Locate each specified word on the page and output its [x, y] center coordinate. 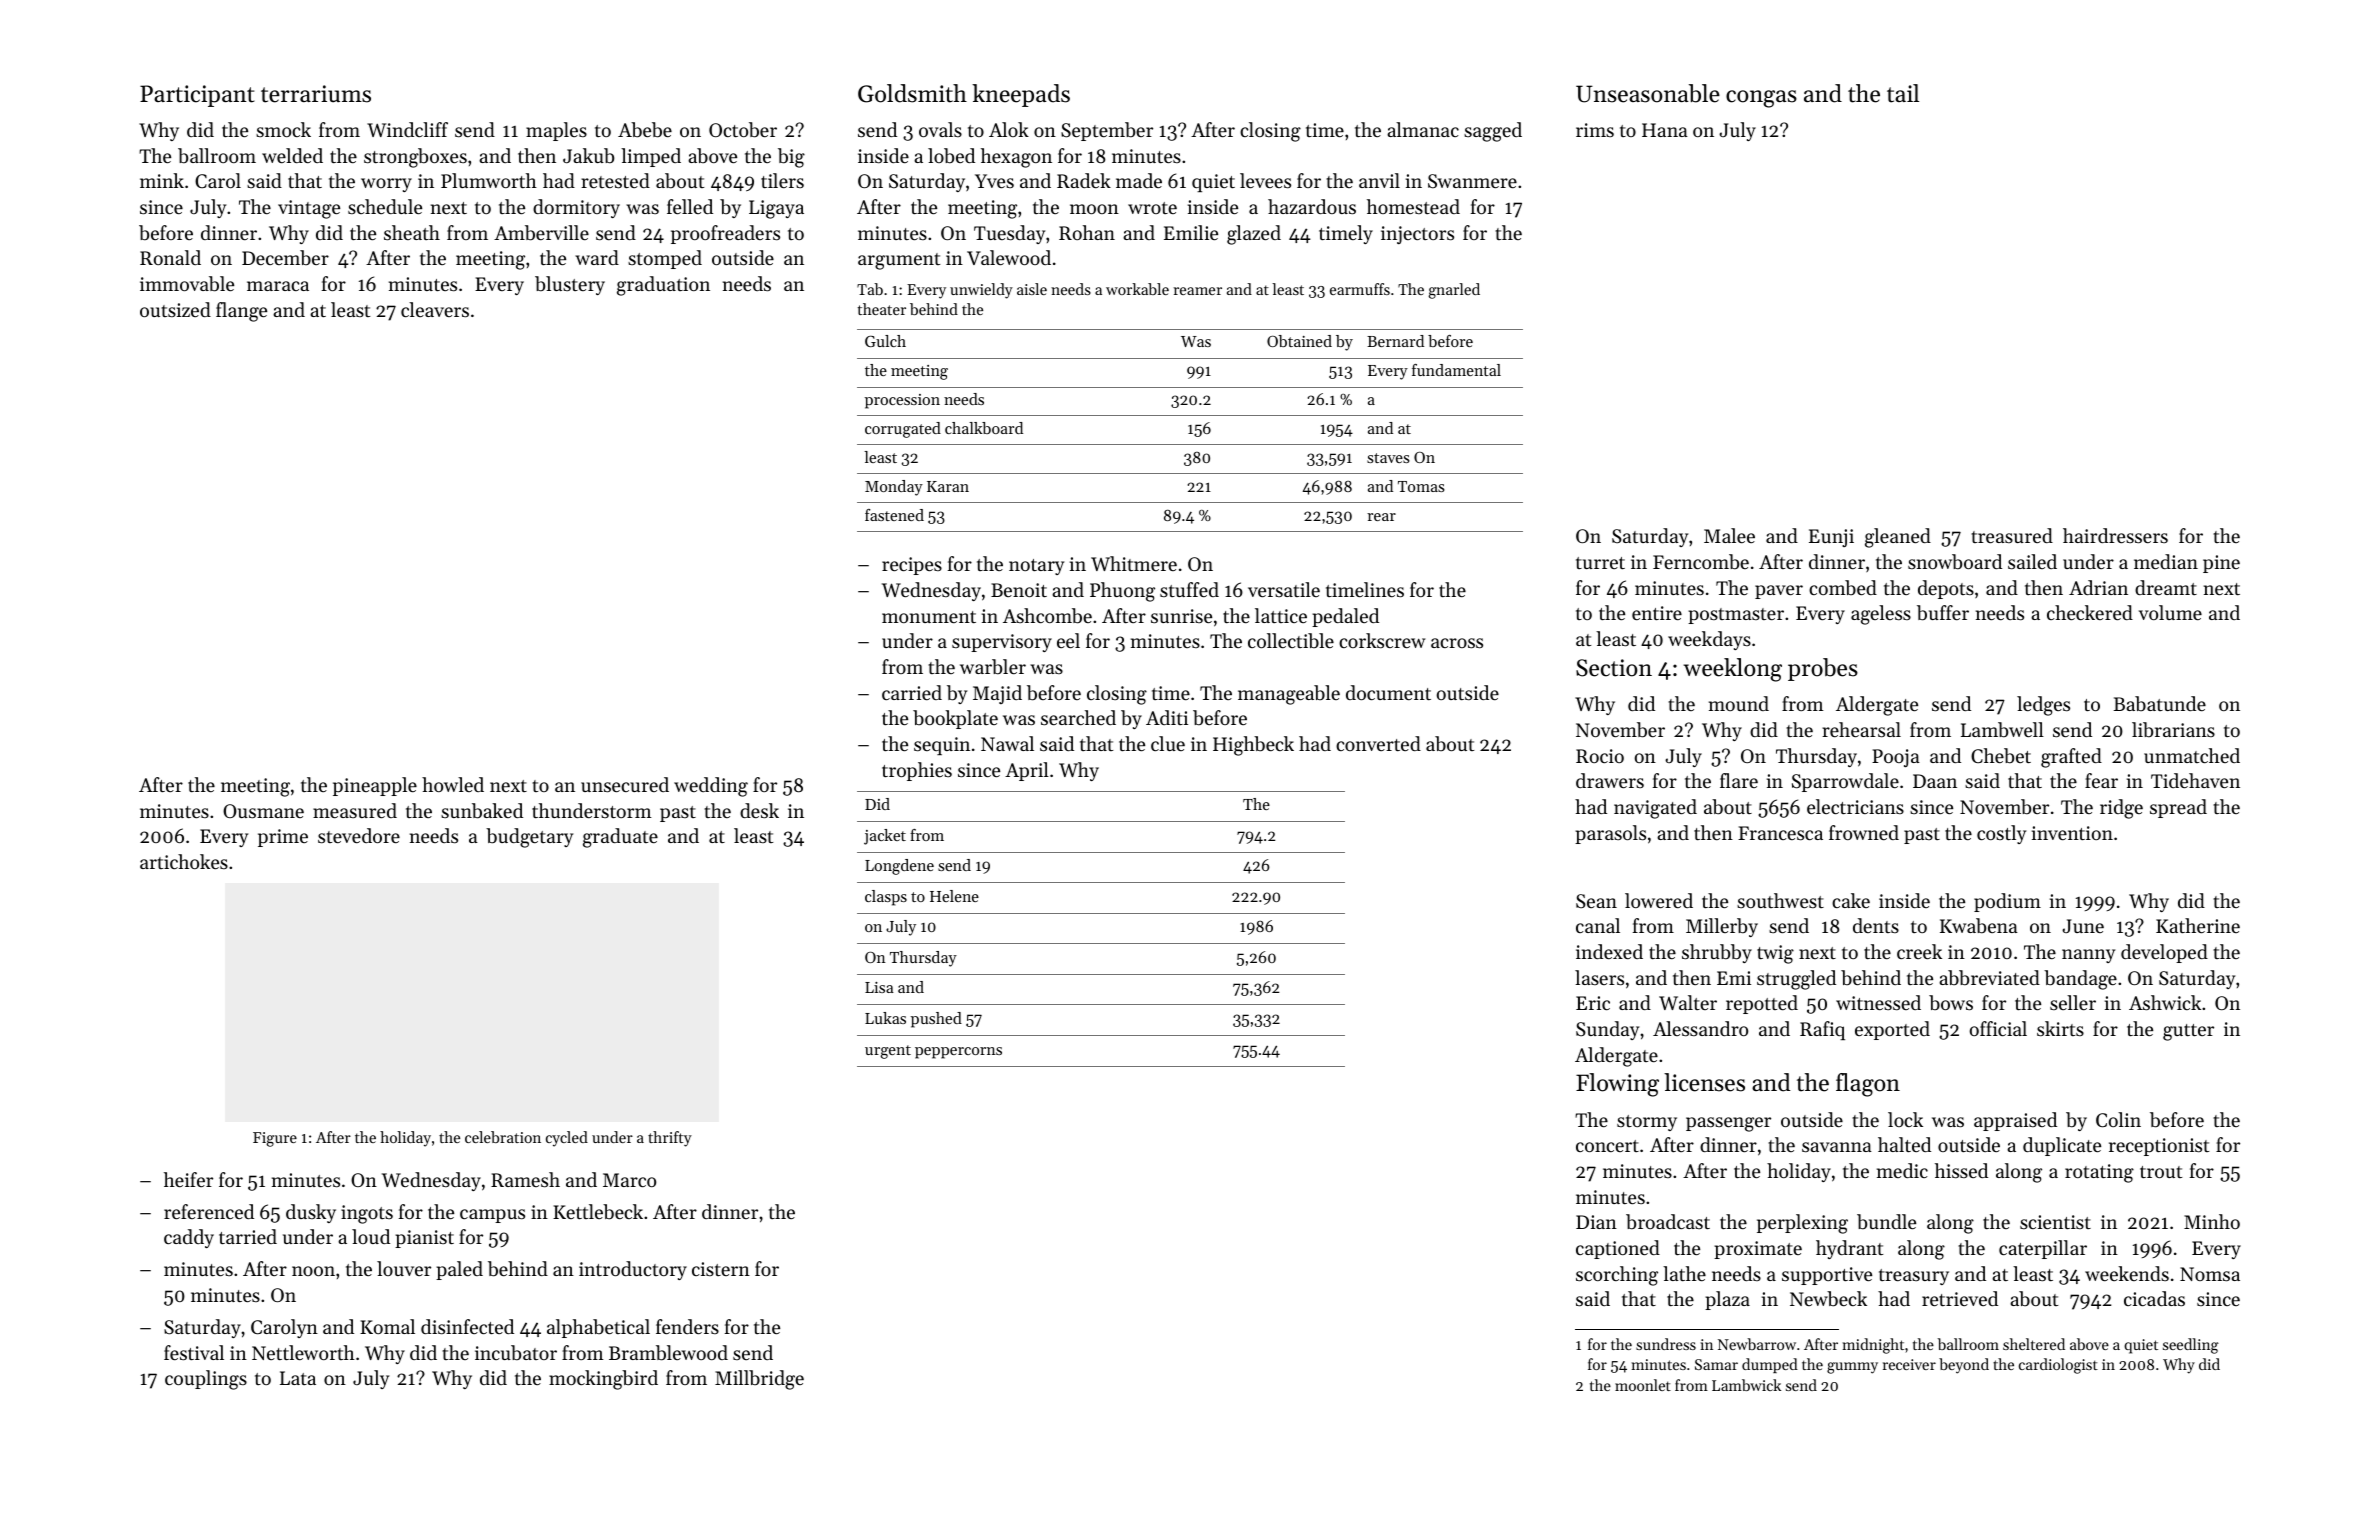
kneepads [1021, 95]
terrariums [316, 94]
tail [1903, 93]
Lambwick [1746, 1385]
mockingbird [603, 1380]
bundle [1886, 1222]
